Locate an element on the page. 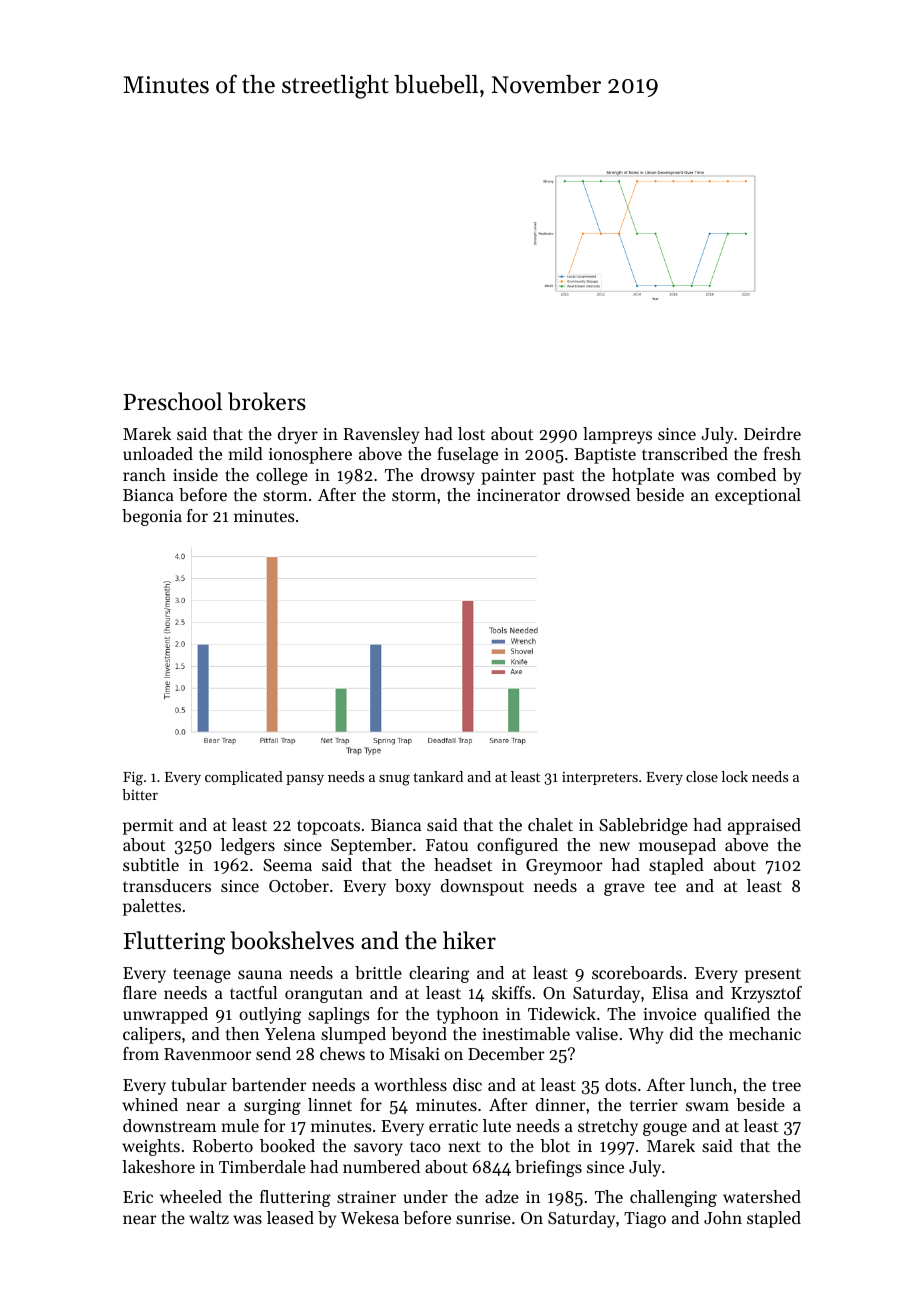 The height and width of the image is (1314, 924). Tiago is located at coordinates (645, 1220).
